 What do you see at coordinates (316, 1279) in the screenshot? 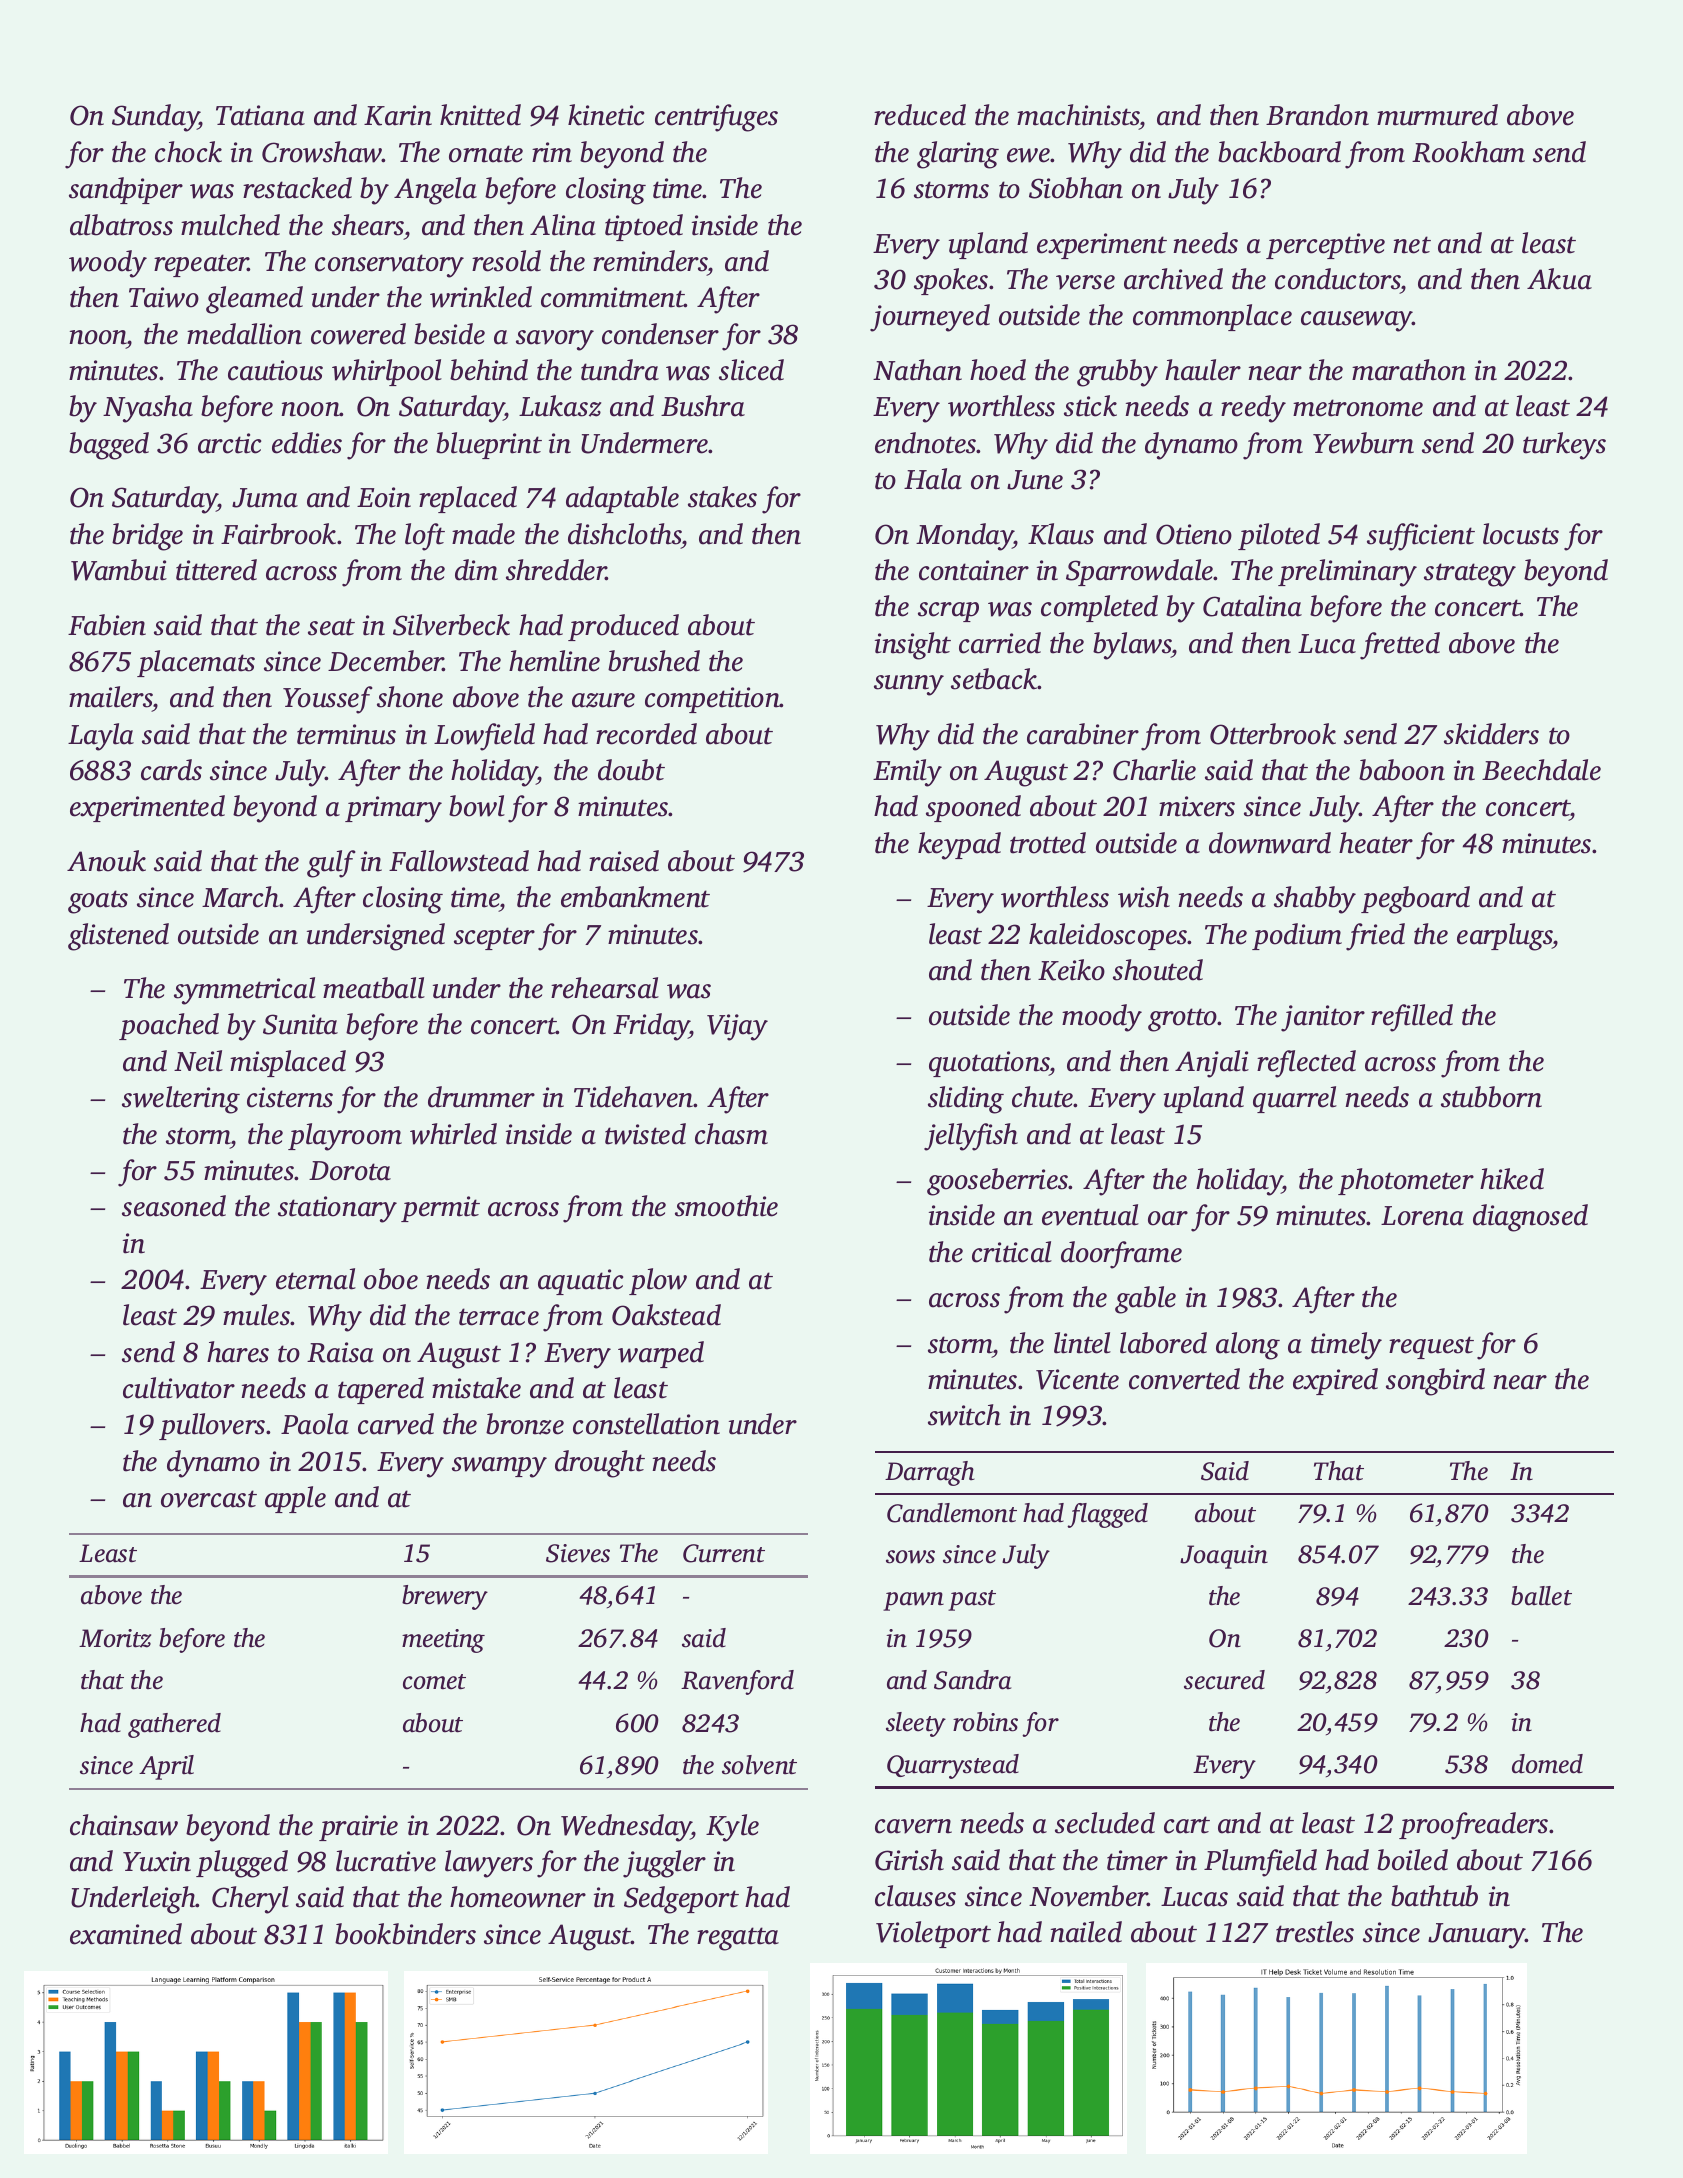
I see `eternal` at bounding box center [316, 1279].
